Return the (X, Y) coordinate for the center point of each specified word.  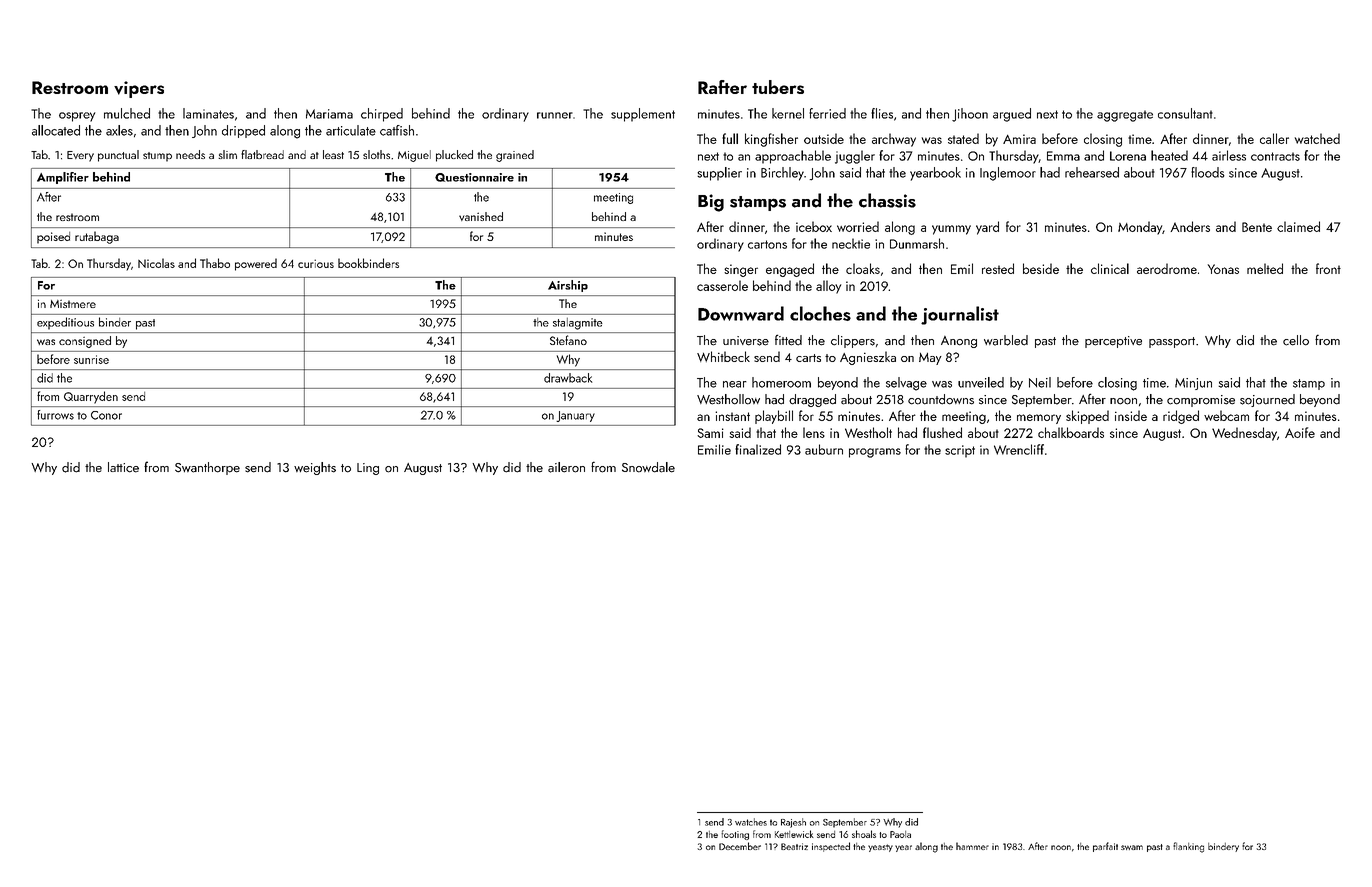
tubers (778, 87)
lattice (123, 467)
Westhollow (728, 399)
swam (1132, 847)
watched (1317, 138)
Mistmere (73, 304)
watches (751, 822)
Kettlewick (794, 834)
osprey (77, 117)
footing (735, 835)
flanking (1188, 847)
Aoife (1300, 432)
